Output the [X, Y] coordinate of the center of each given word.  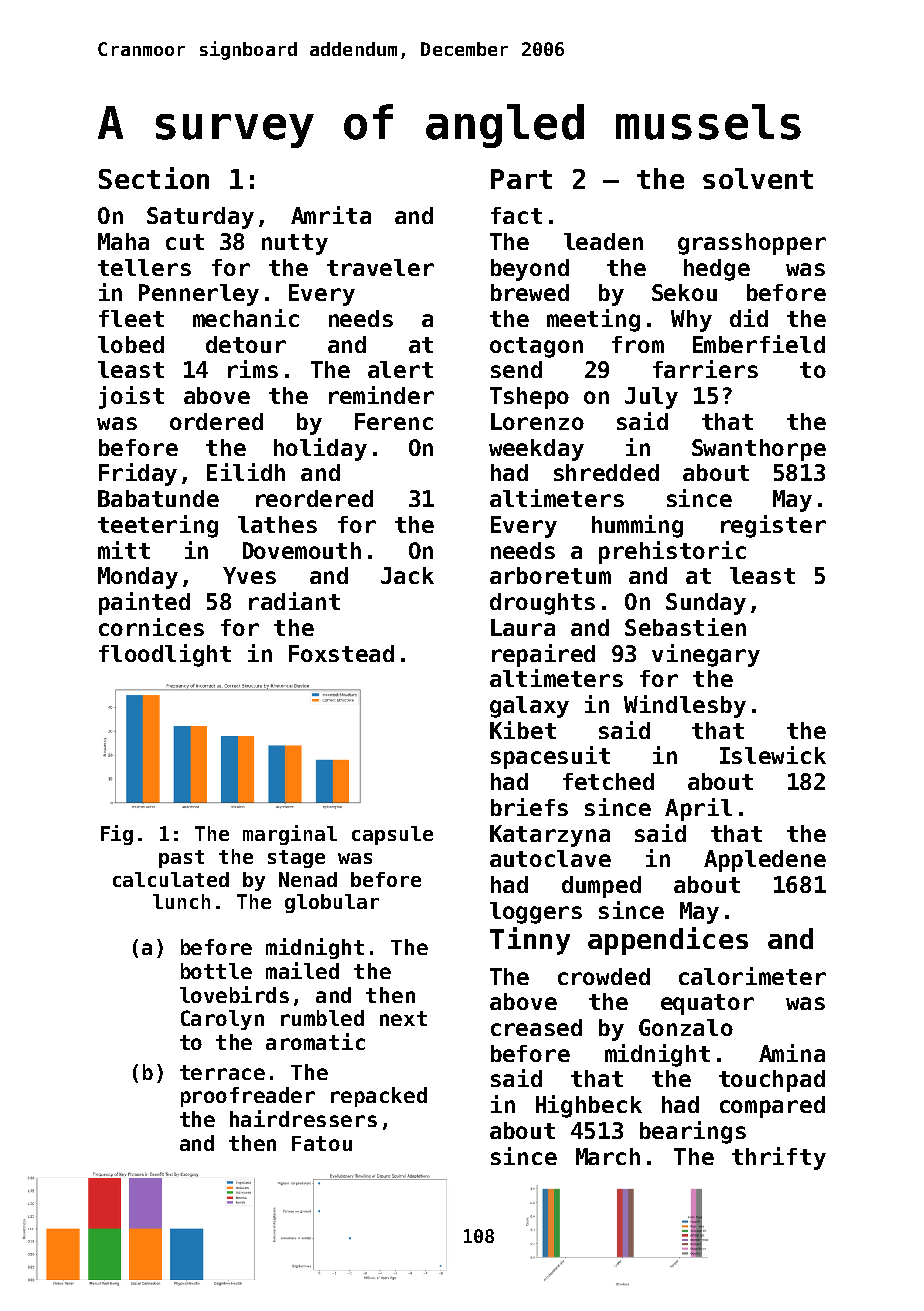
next [403, 1018]
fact [516, 215]
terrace [222, 1072]
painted [144, 603]
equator [707, 1004]
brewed [530, 292]
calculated [171, 879]
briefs [529, 807]
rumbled [322, 1018]
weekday [536, 450]
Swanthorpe [759, 450]
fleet [131, 318]
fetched [608, 781]
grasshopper [752, 244]
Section [154, 178]
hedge [717, 270]
